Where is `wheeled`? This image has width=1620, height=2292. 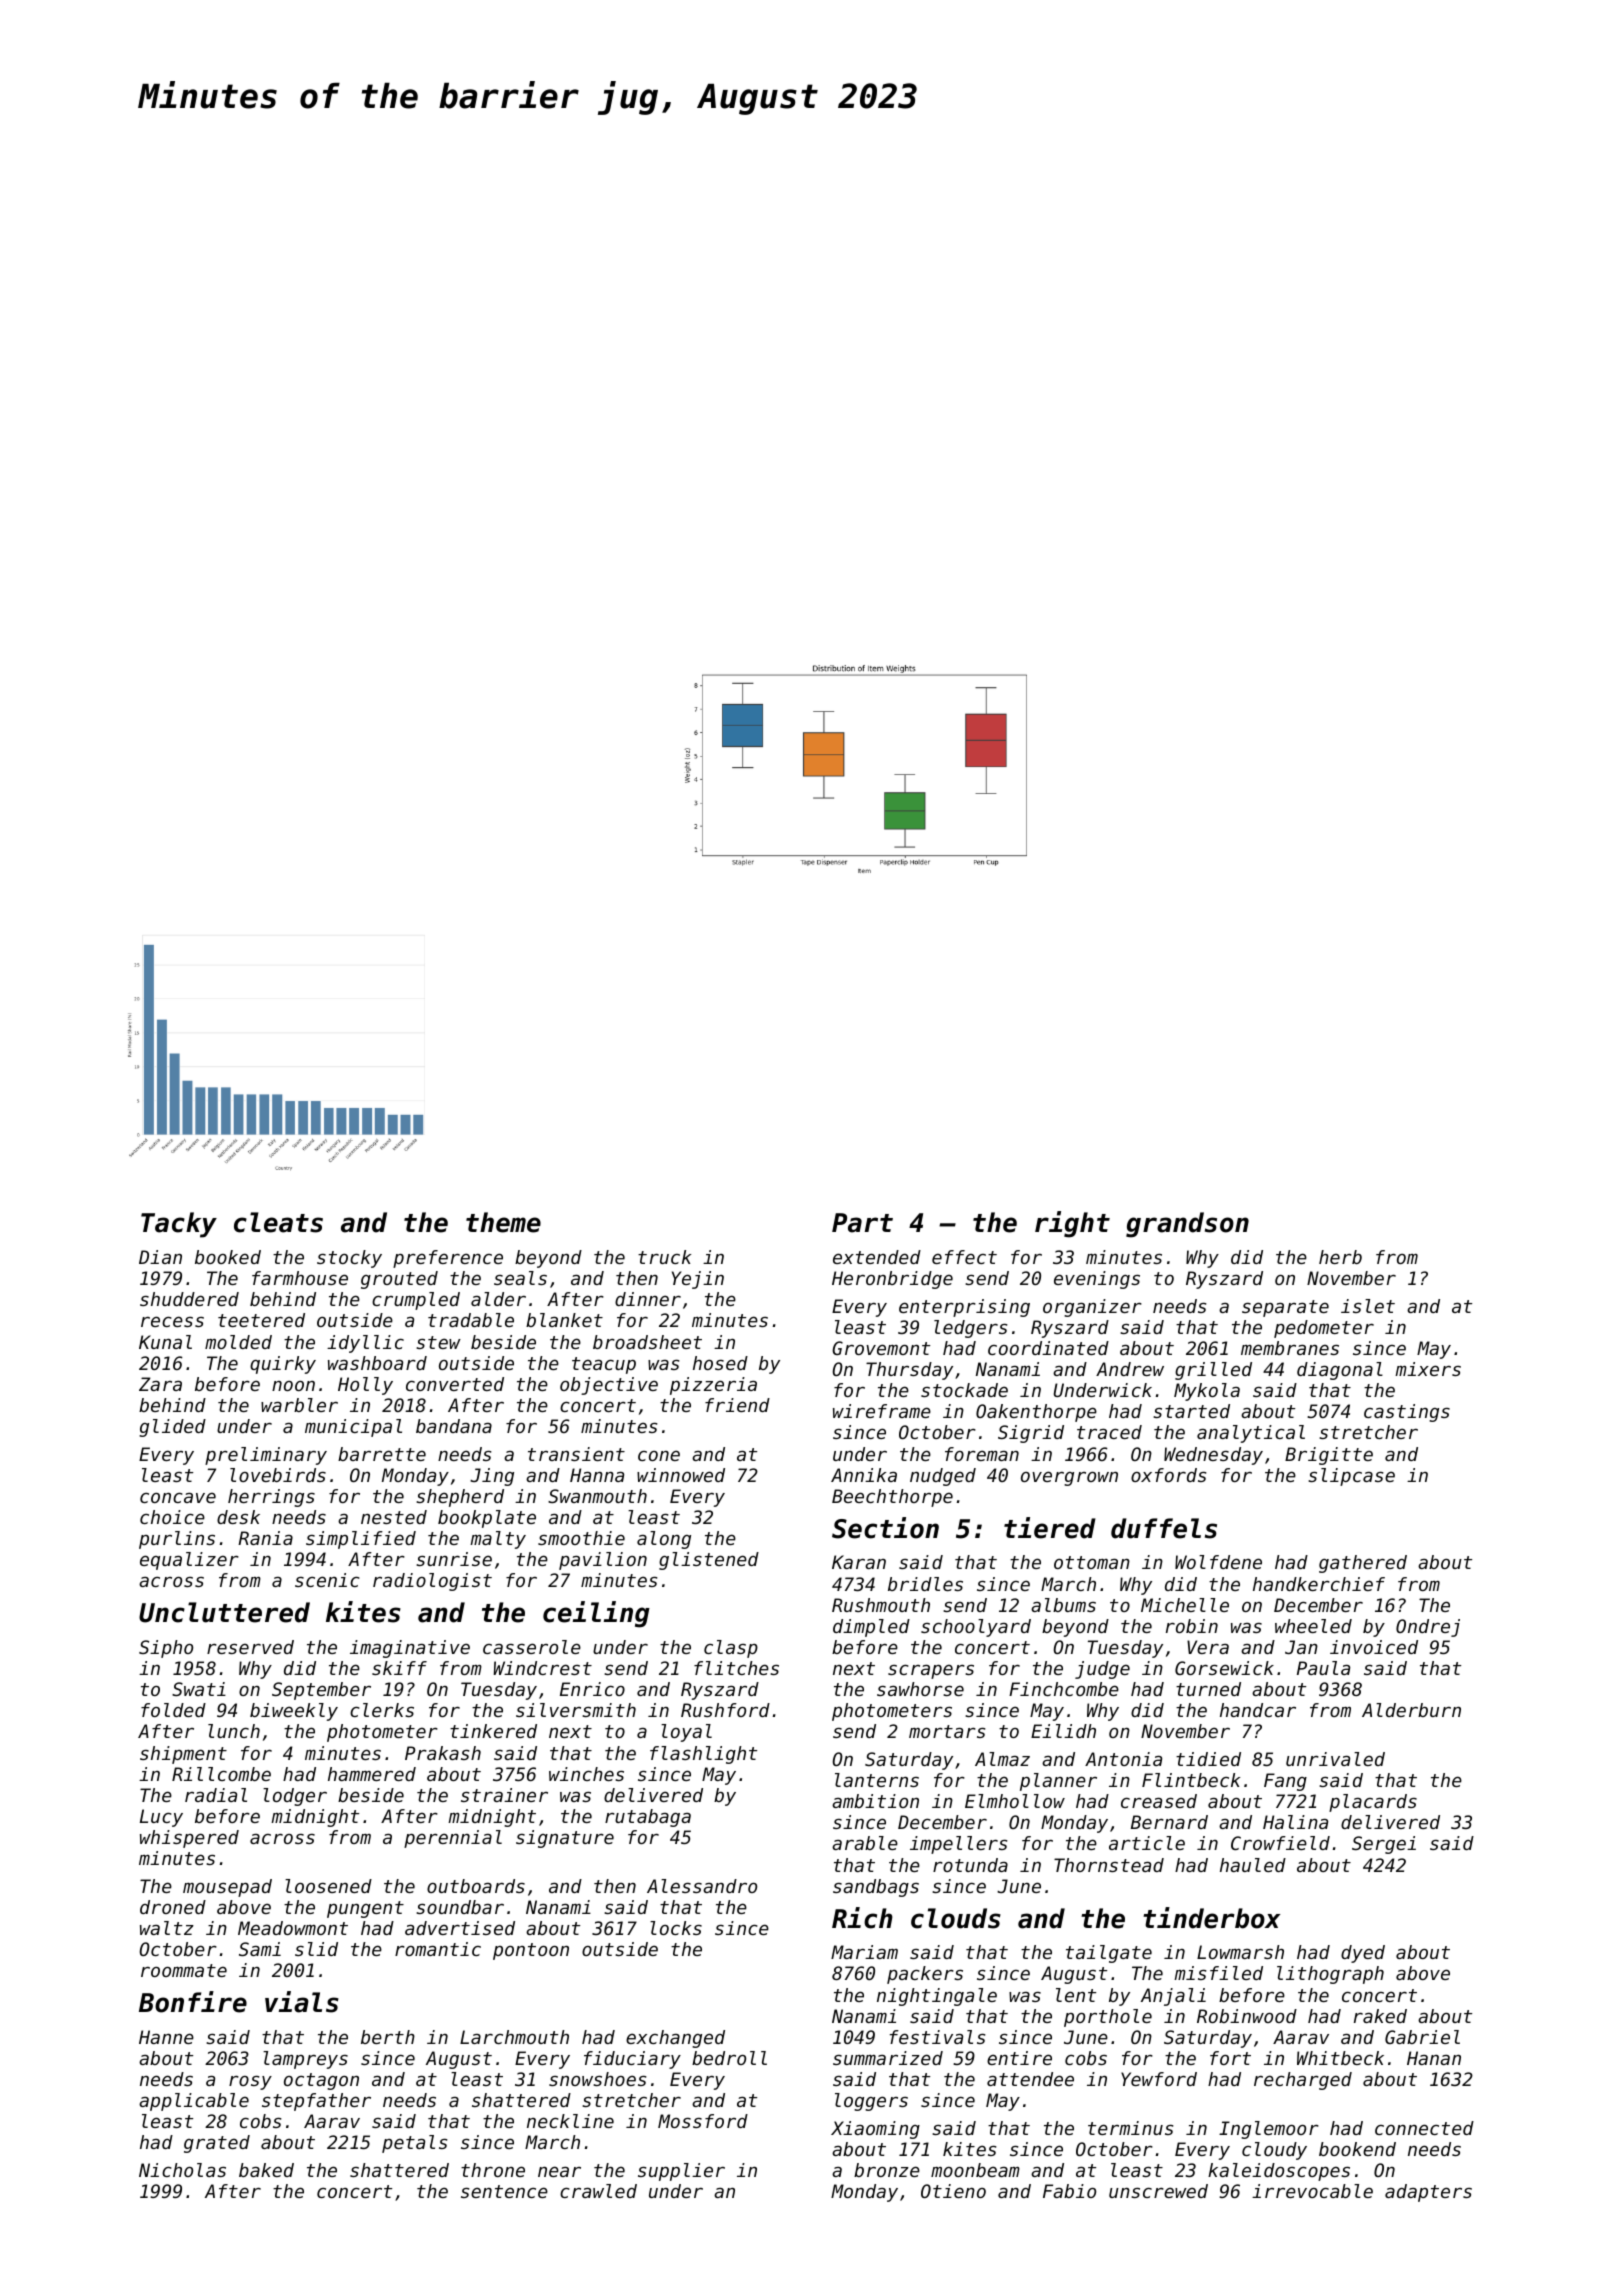
wheeled is located at coordinates (1313, 1626).
